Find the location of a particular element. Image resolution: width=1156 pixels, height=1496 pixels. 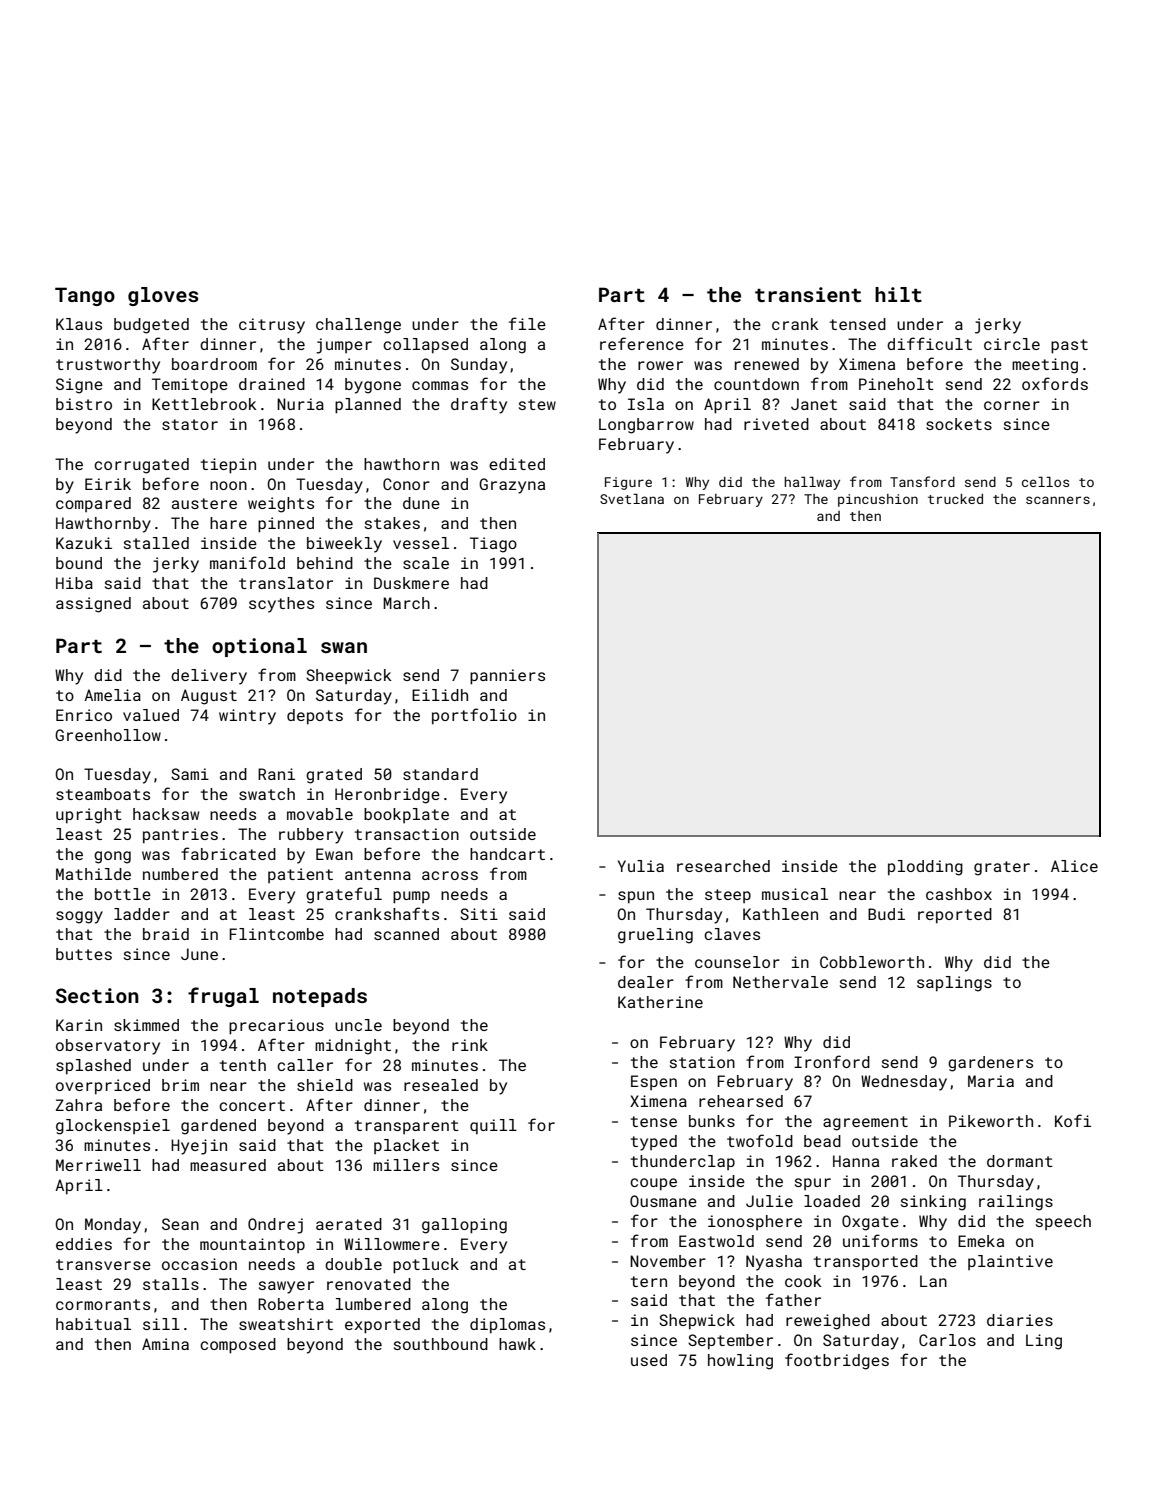

hallway is located at coordinates (812, 483).
